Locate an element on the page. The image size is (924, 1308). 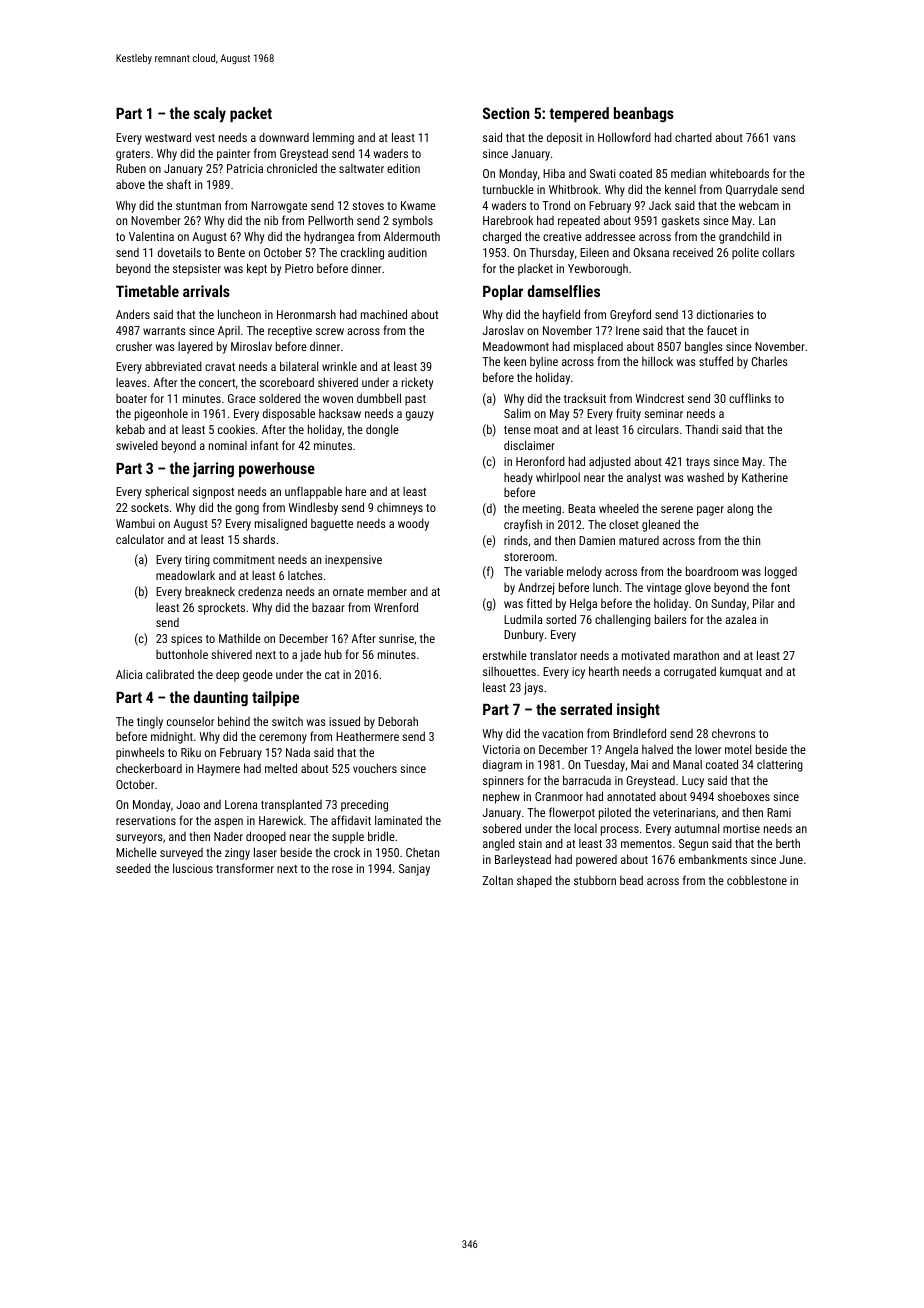
gauzy is located at coordinates (420, 416).
